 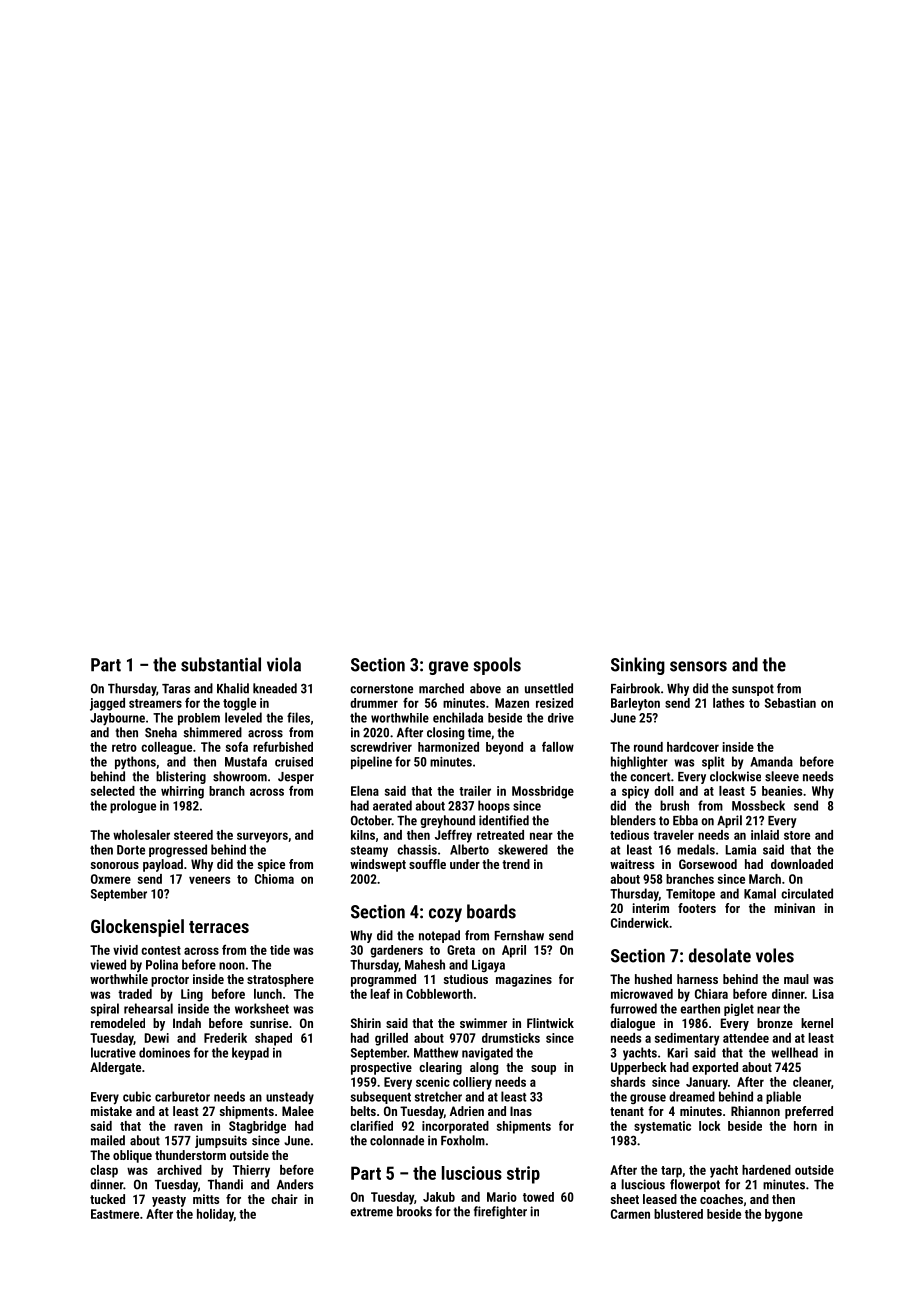 What do you see at coordinates (497, 666) in the document?
I see `spools` at bounding box center [497, 666].
